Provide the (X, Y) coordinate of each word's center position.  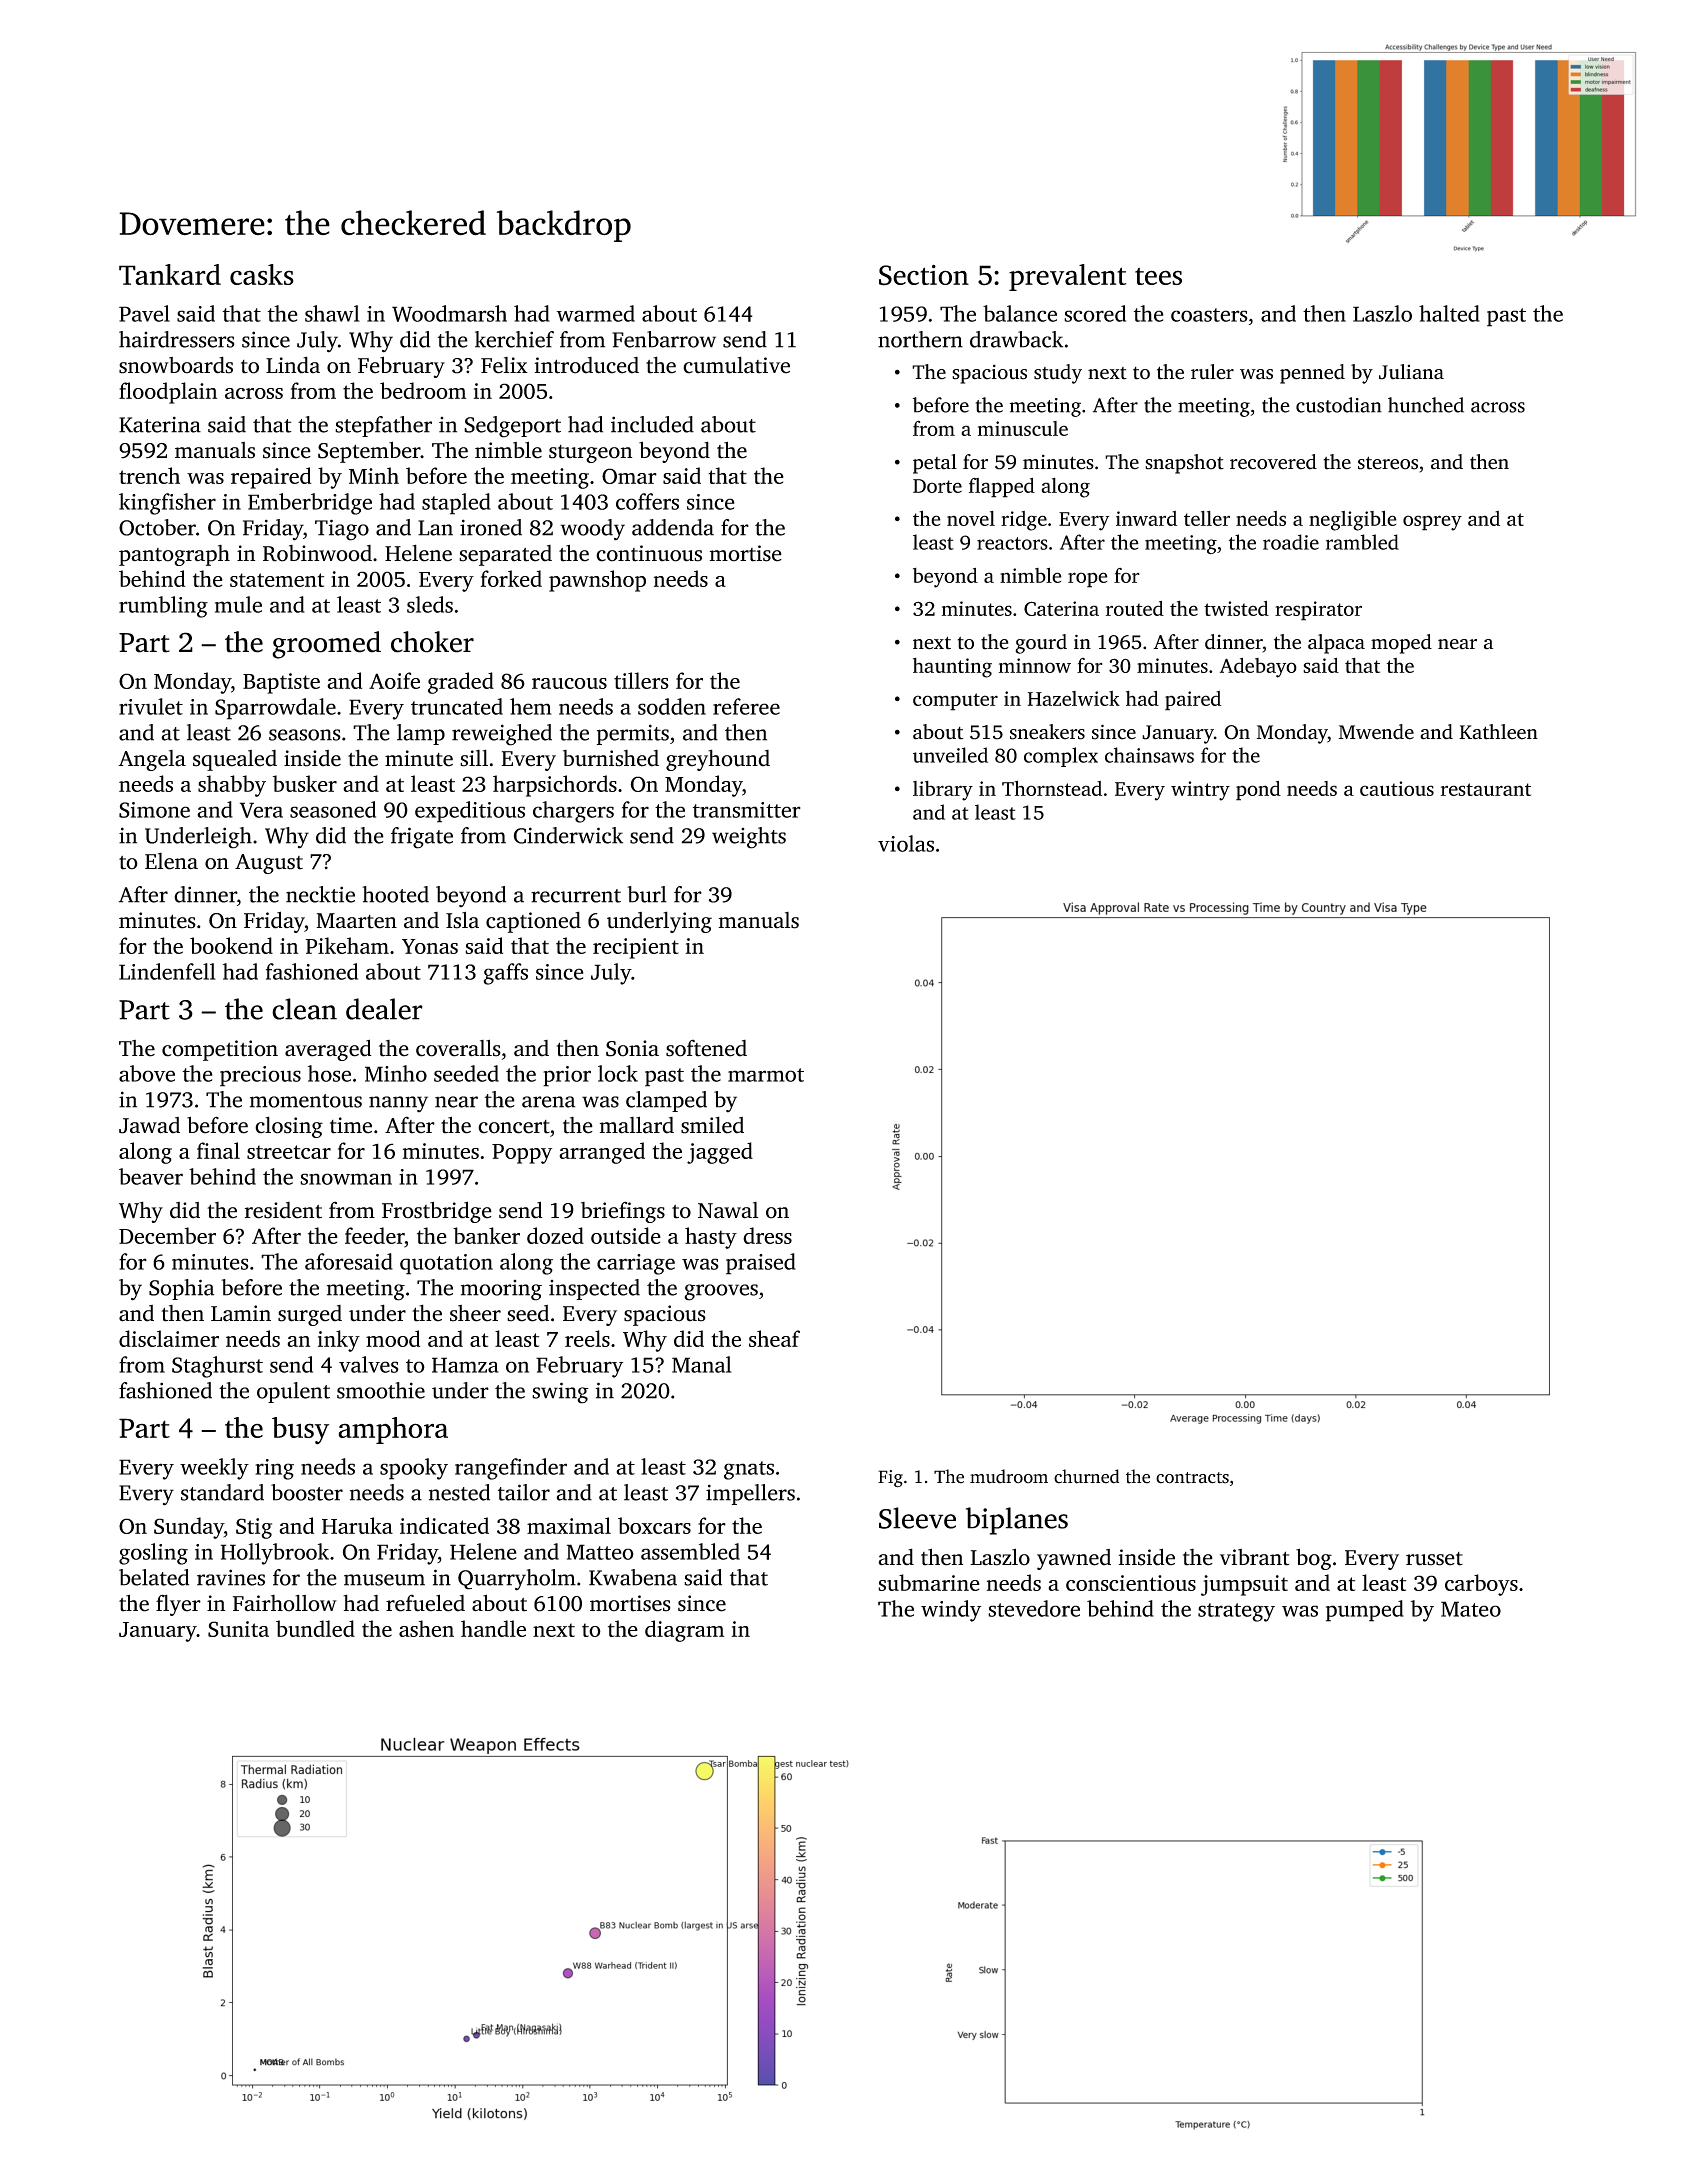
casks (262, 274)
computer (955, 702)
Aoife (394, 680)
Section (924, 275)
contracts (1192, 1478)
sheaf (774, 1338)
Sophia (181, 1289)
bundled (315, 1628)
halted (1449, 313)
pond (1258, 791)
